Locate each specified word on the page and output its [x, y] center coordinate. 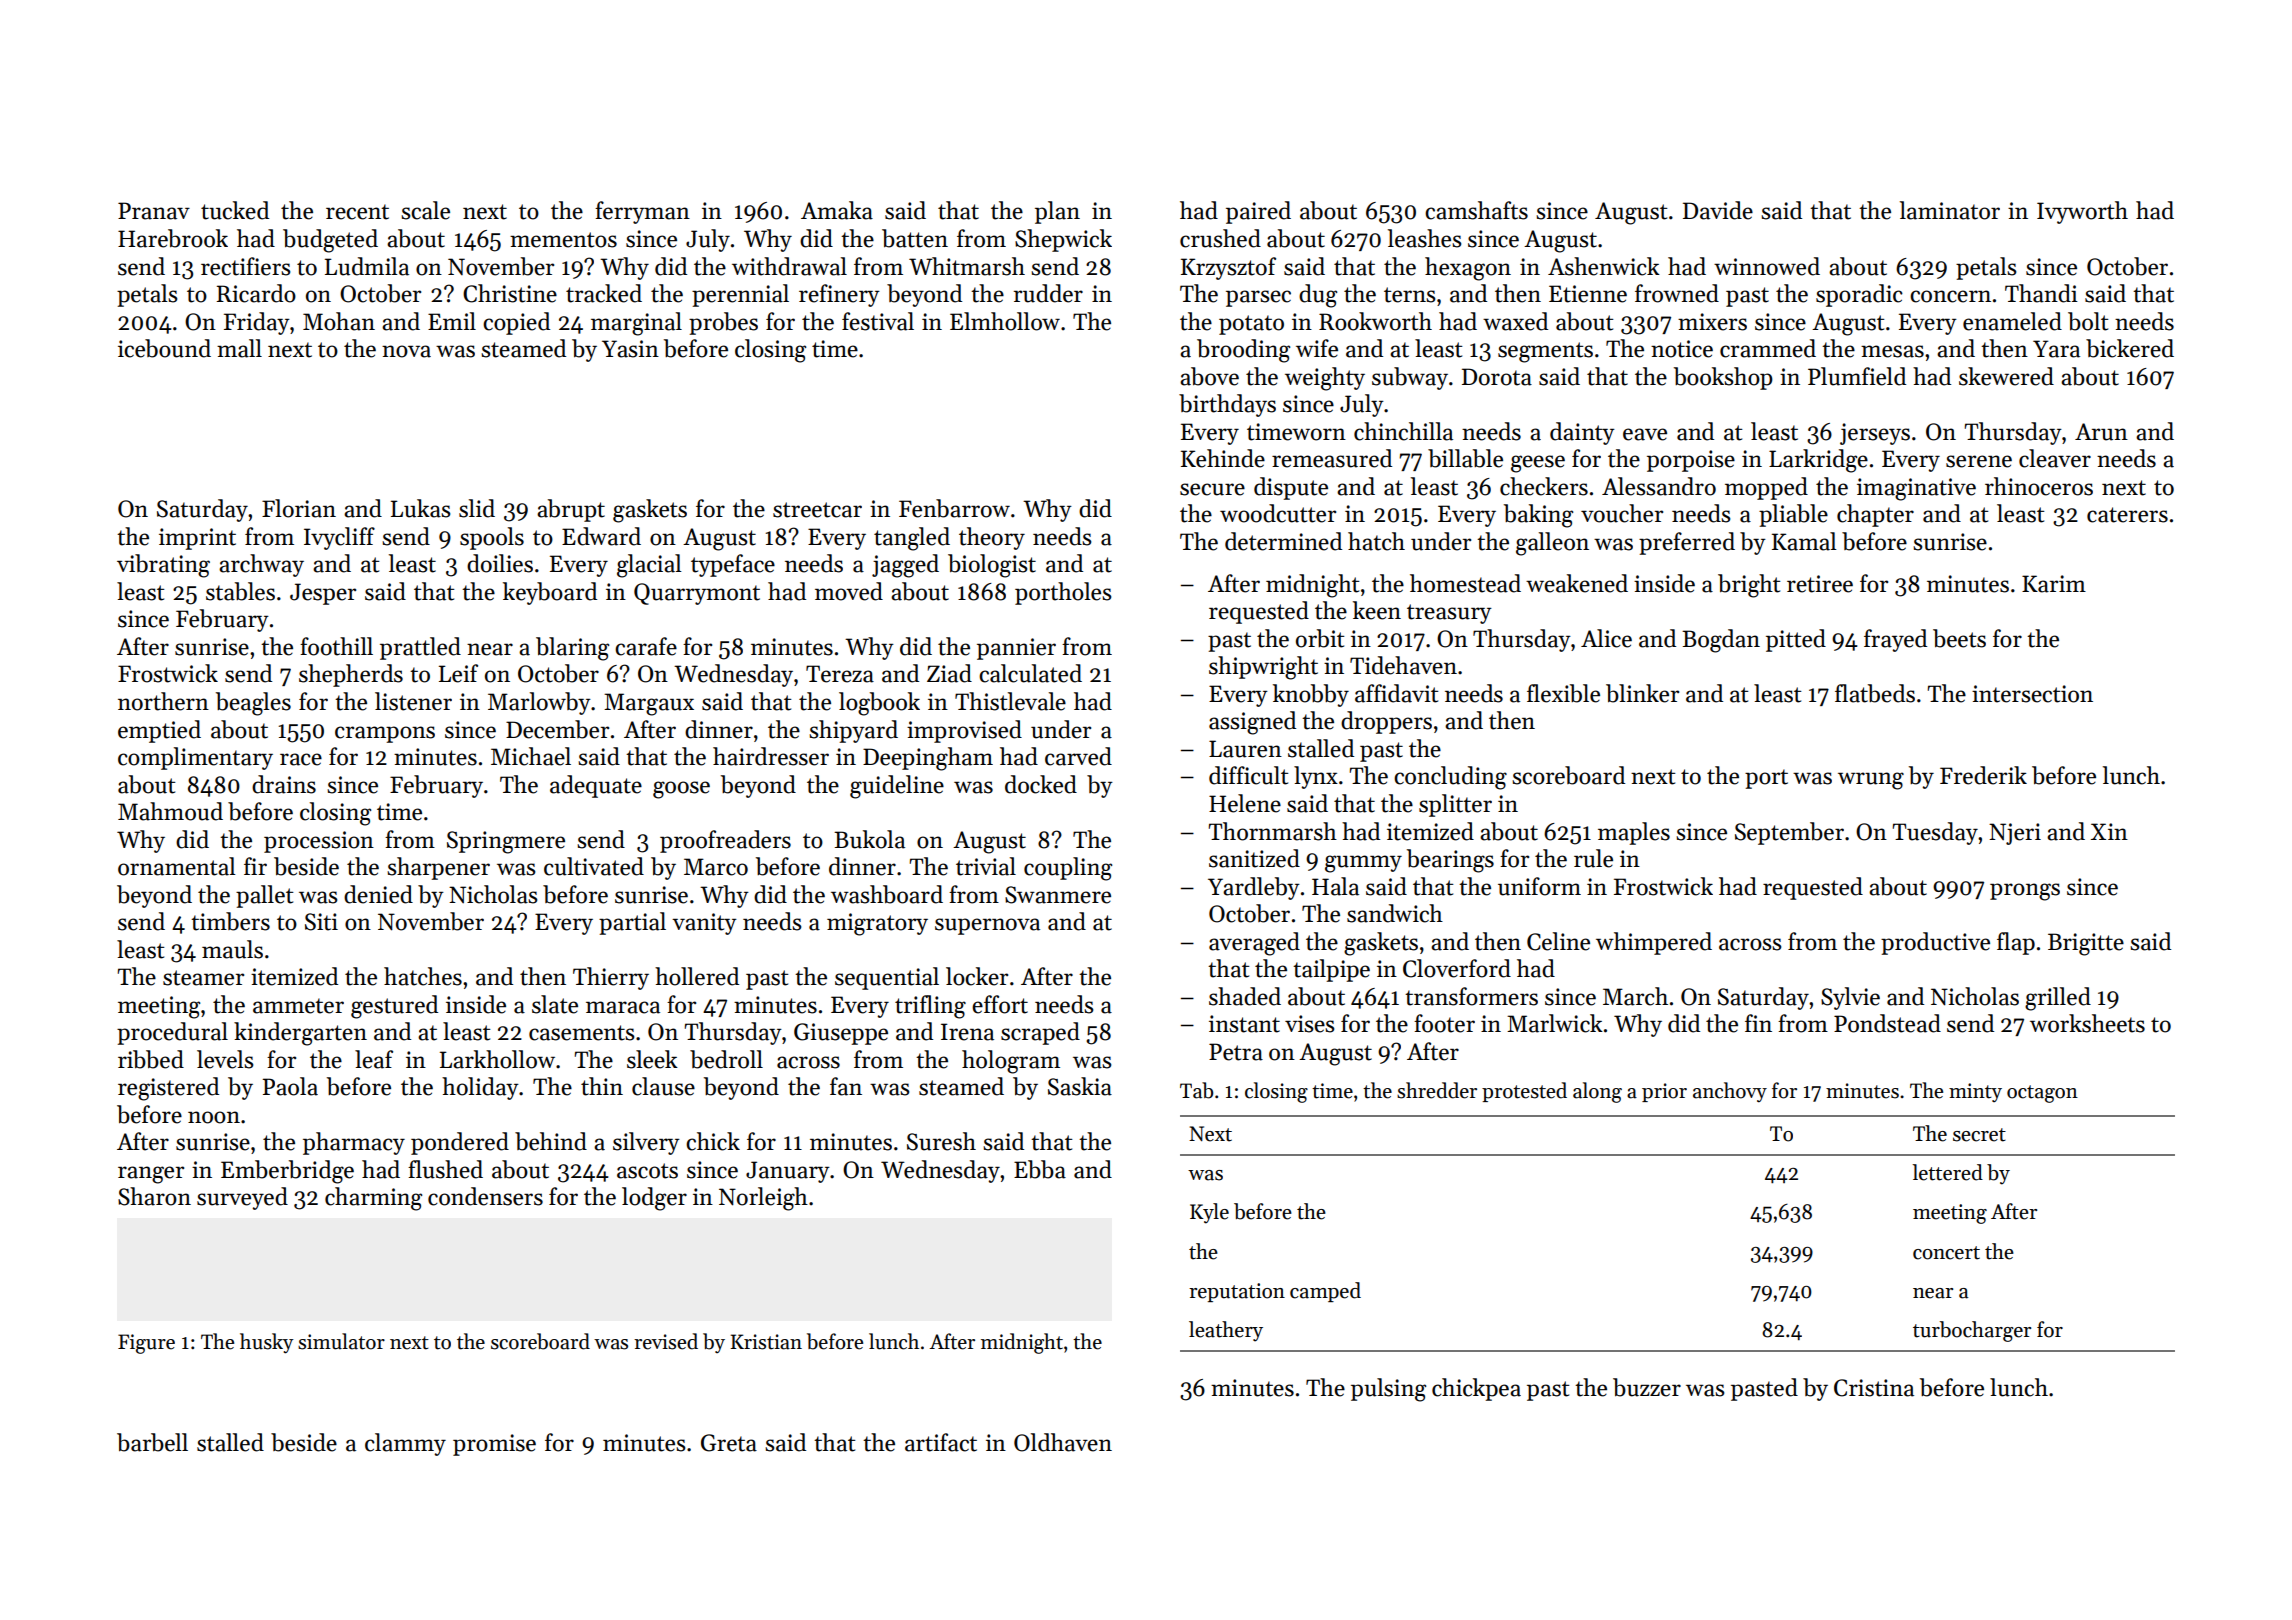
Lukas [420, 508]
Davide [1718, 210]
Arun [2101, 432]
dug [1318, 296]
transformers [1471, 996]
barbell [152, 1442]
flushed [445, 1169]
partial [632, 923]
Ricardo [256, 293]
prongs [2025, 892]
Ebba [1040, 1169]
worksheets [2087, 1023]
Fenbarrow [954, 508]
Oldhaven [1063, 1442]
